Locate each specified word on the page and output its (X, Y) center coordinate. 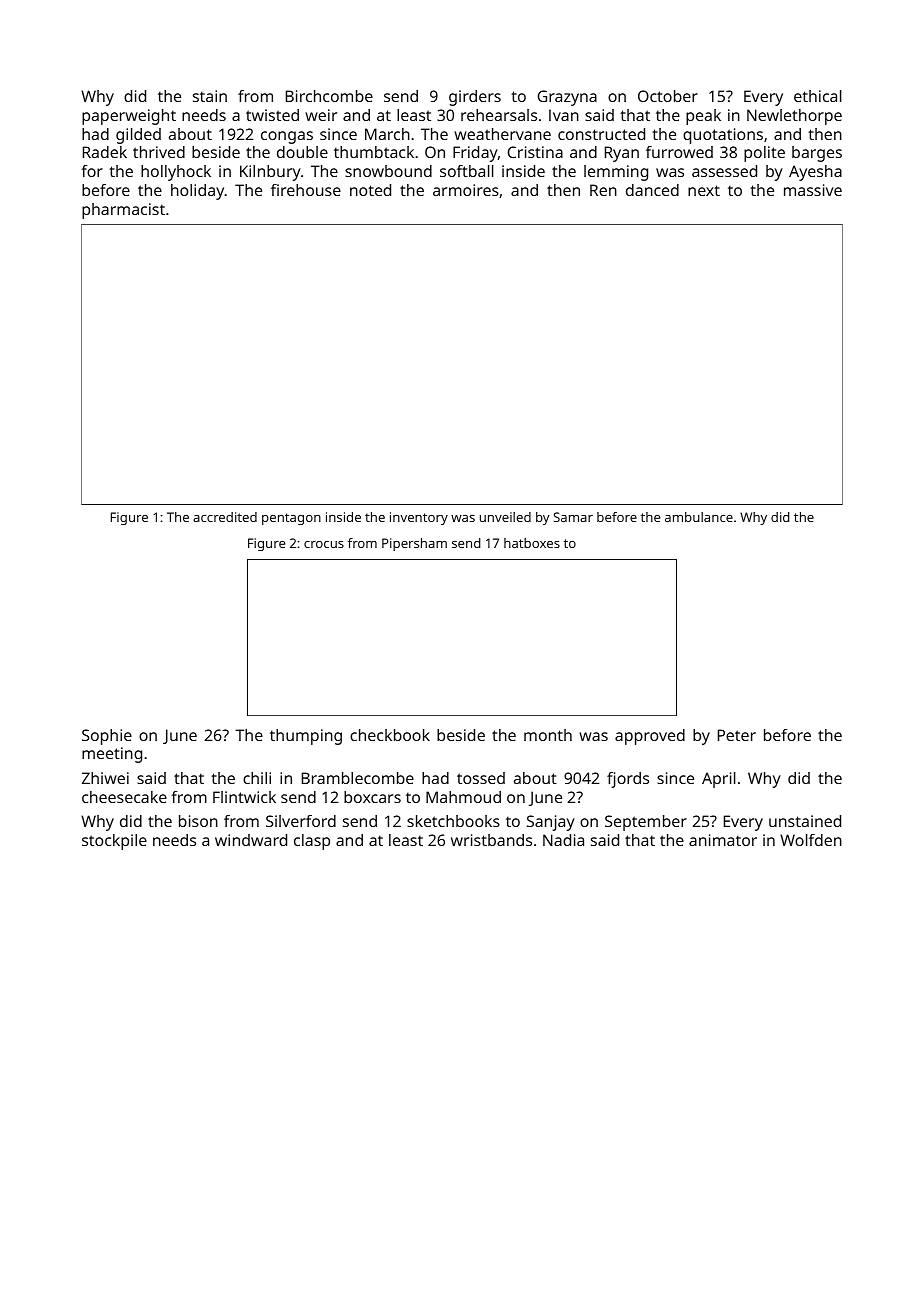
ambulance (699, 517)
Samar (573, 517)
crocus (324, 544)
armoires (466, 190)
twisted (272, 115)
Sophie (107, 737)
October (668, 96)
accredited (225, 517)
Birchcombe (329, 96)
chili (257, 778)
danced (652, 190)
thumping (306, 737)
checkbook (390, 735)
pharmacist (123, 211)
